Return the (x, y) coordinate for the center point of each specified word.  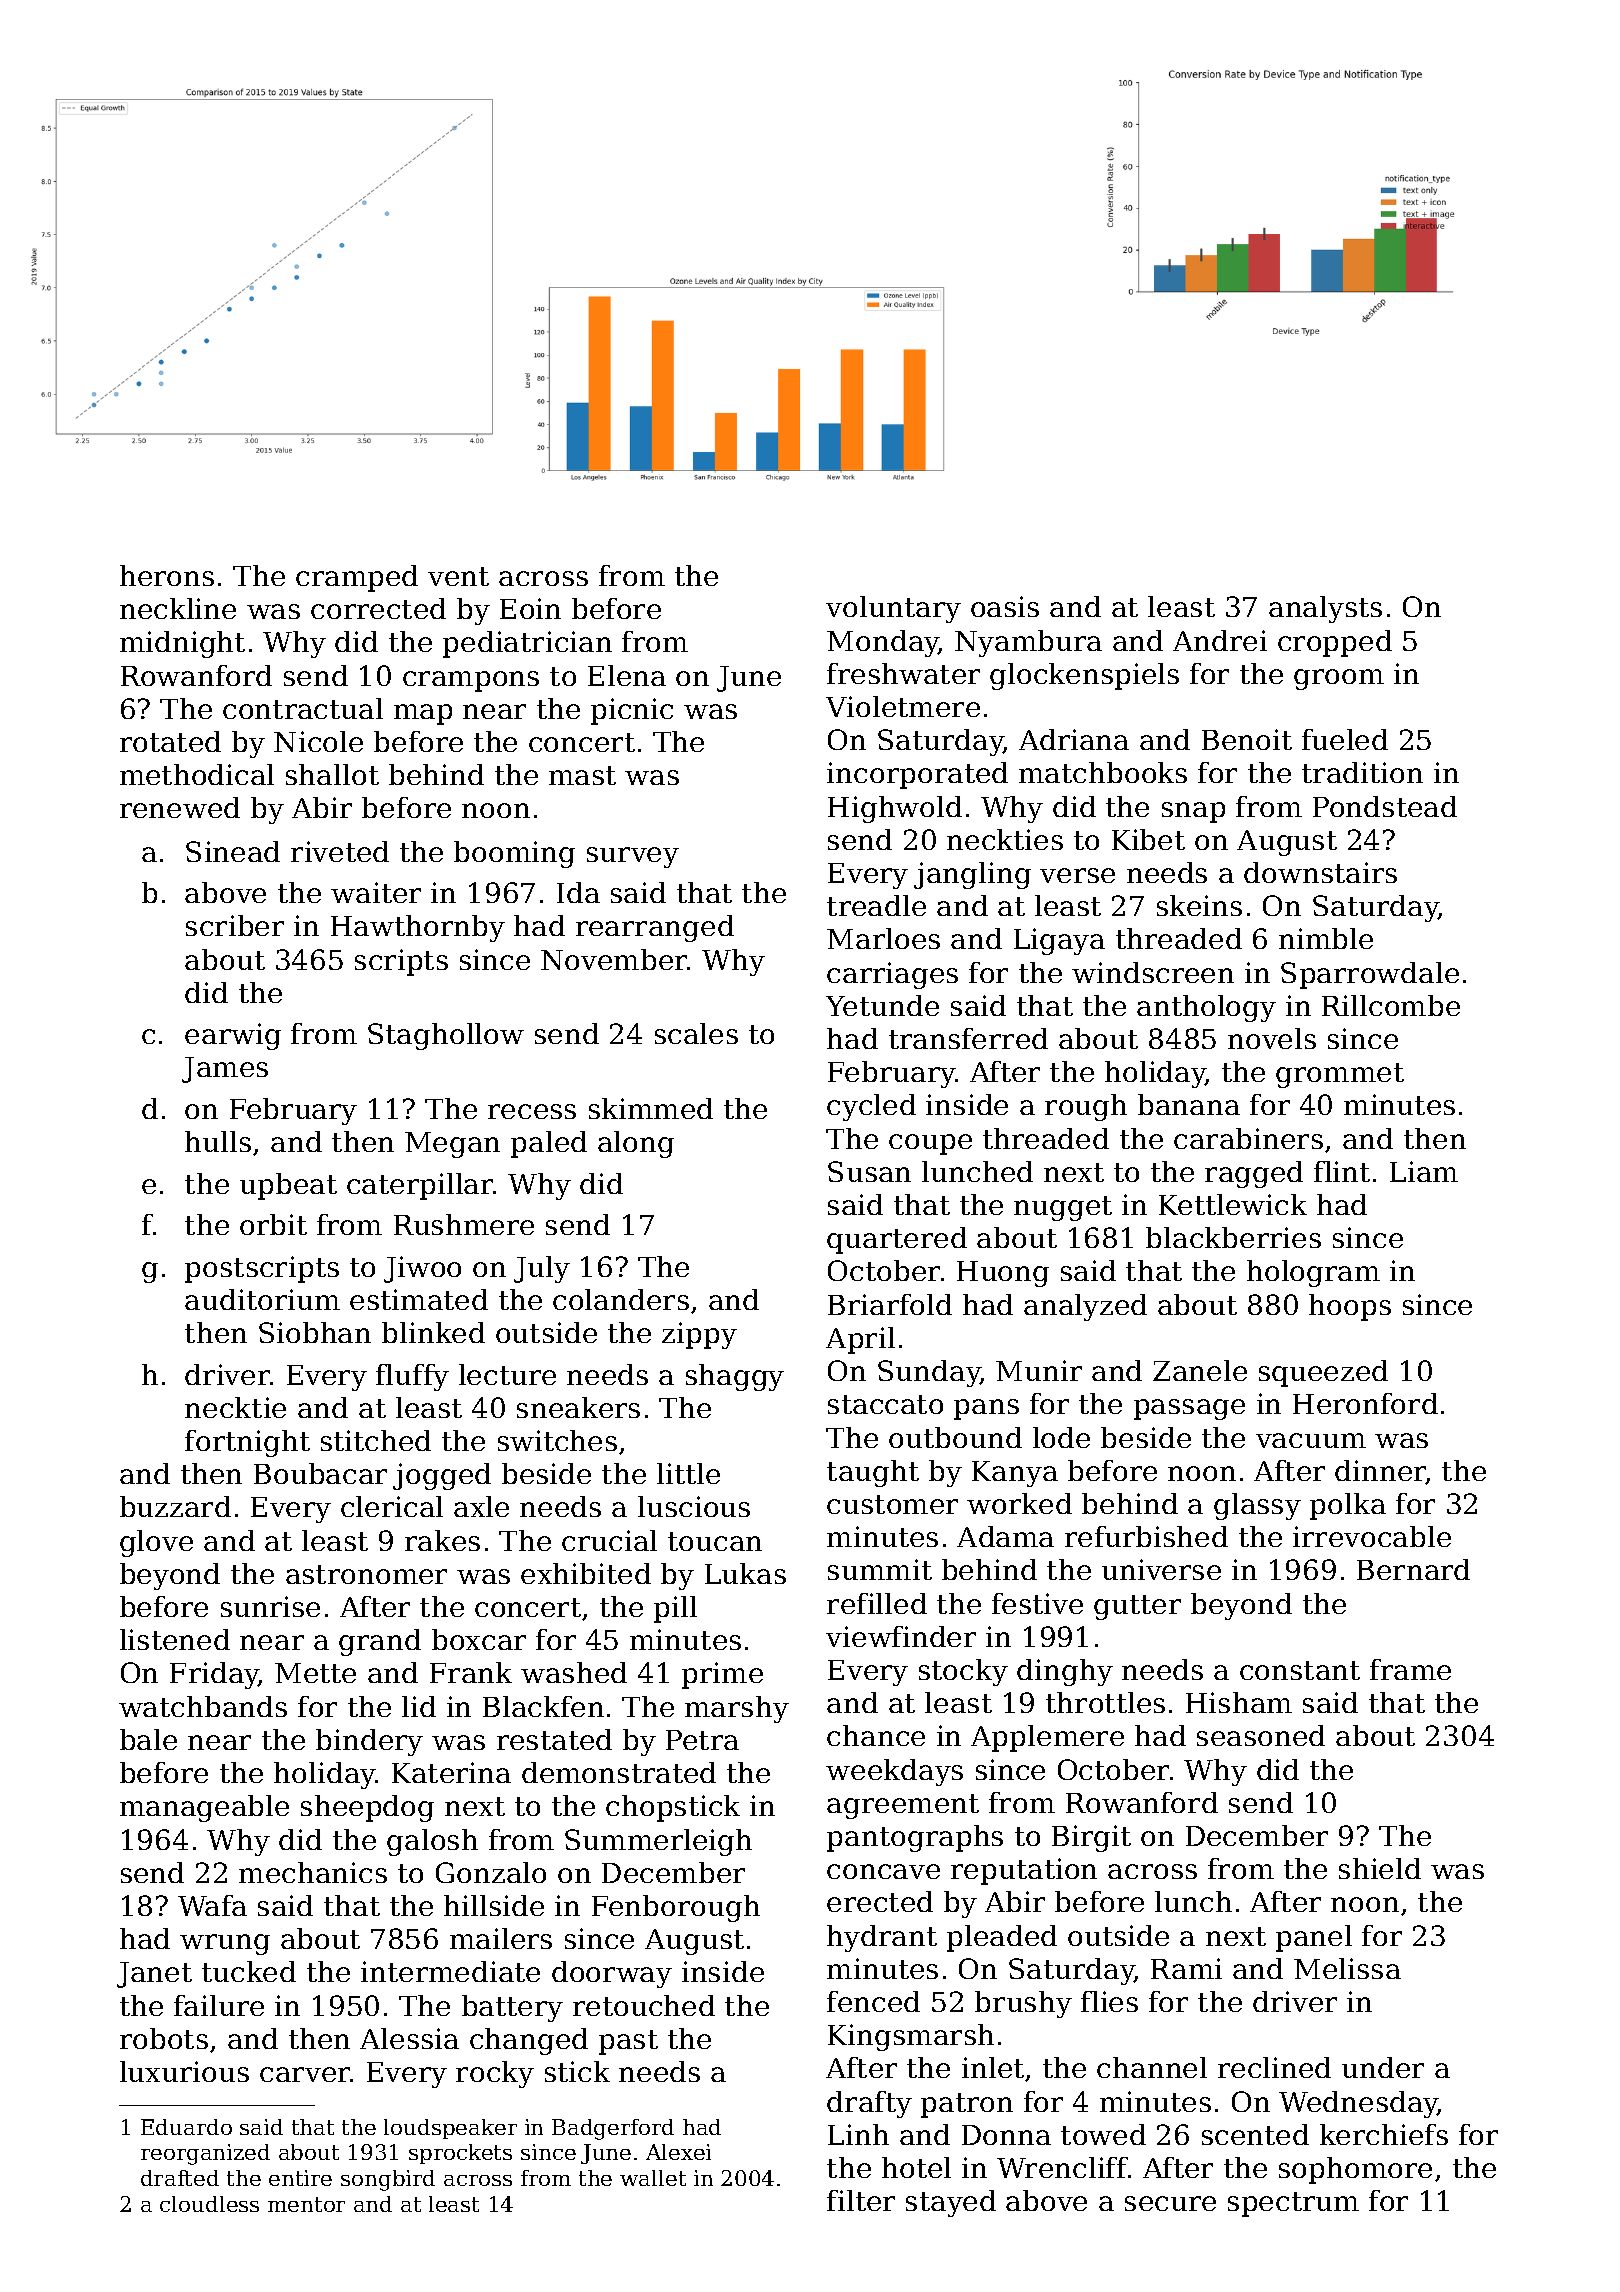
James (225, 1070)
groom (1339, 679)
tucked (249, 1971)
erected (880, 1901)
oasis (1005, 606)
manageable (204, 1808)
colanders (621, 1299)
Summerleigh (658, 1842)
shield (1380, 1868)
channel (1152, 2067)
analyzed (1085, 1307)
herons (167, 575)
